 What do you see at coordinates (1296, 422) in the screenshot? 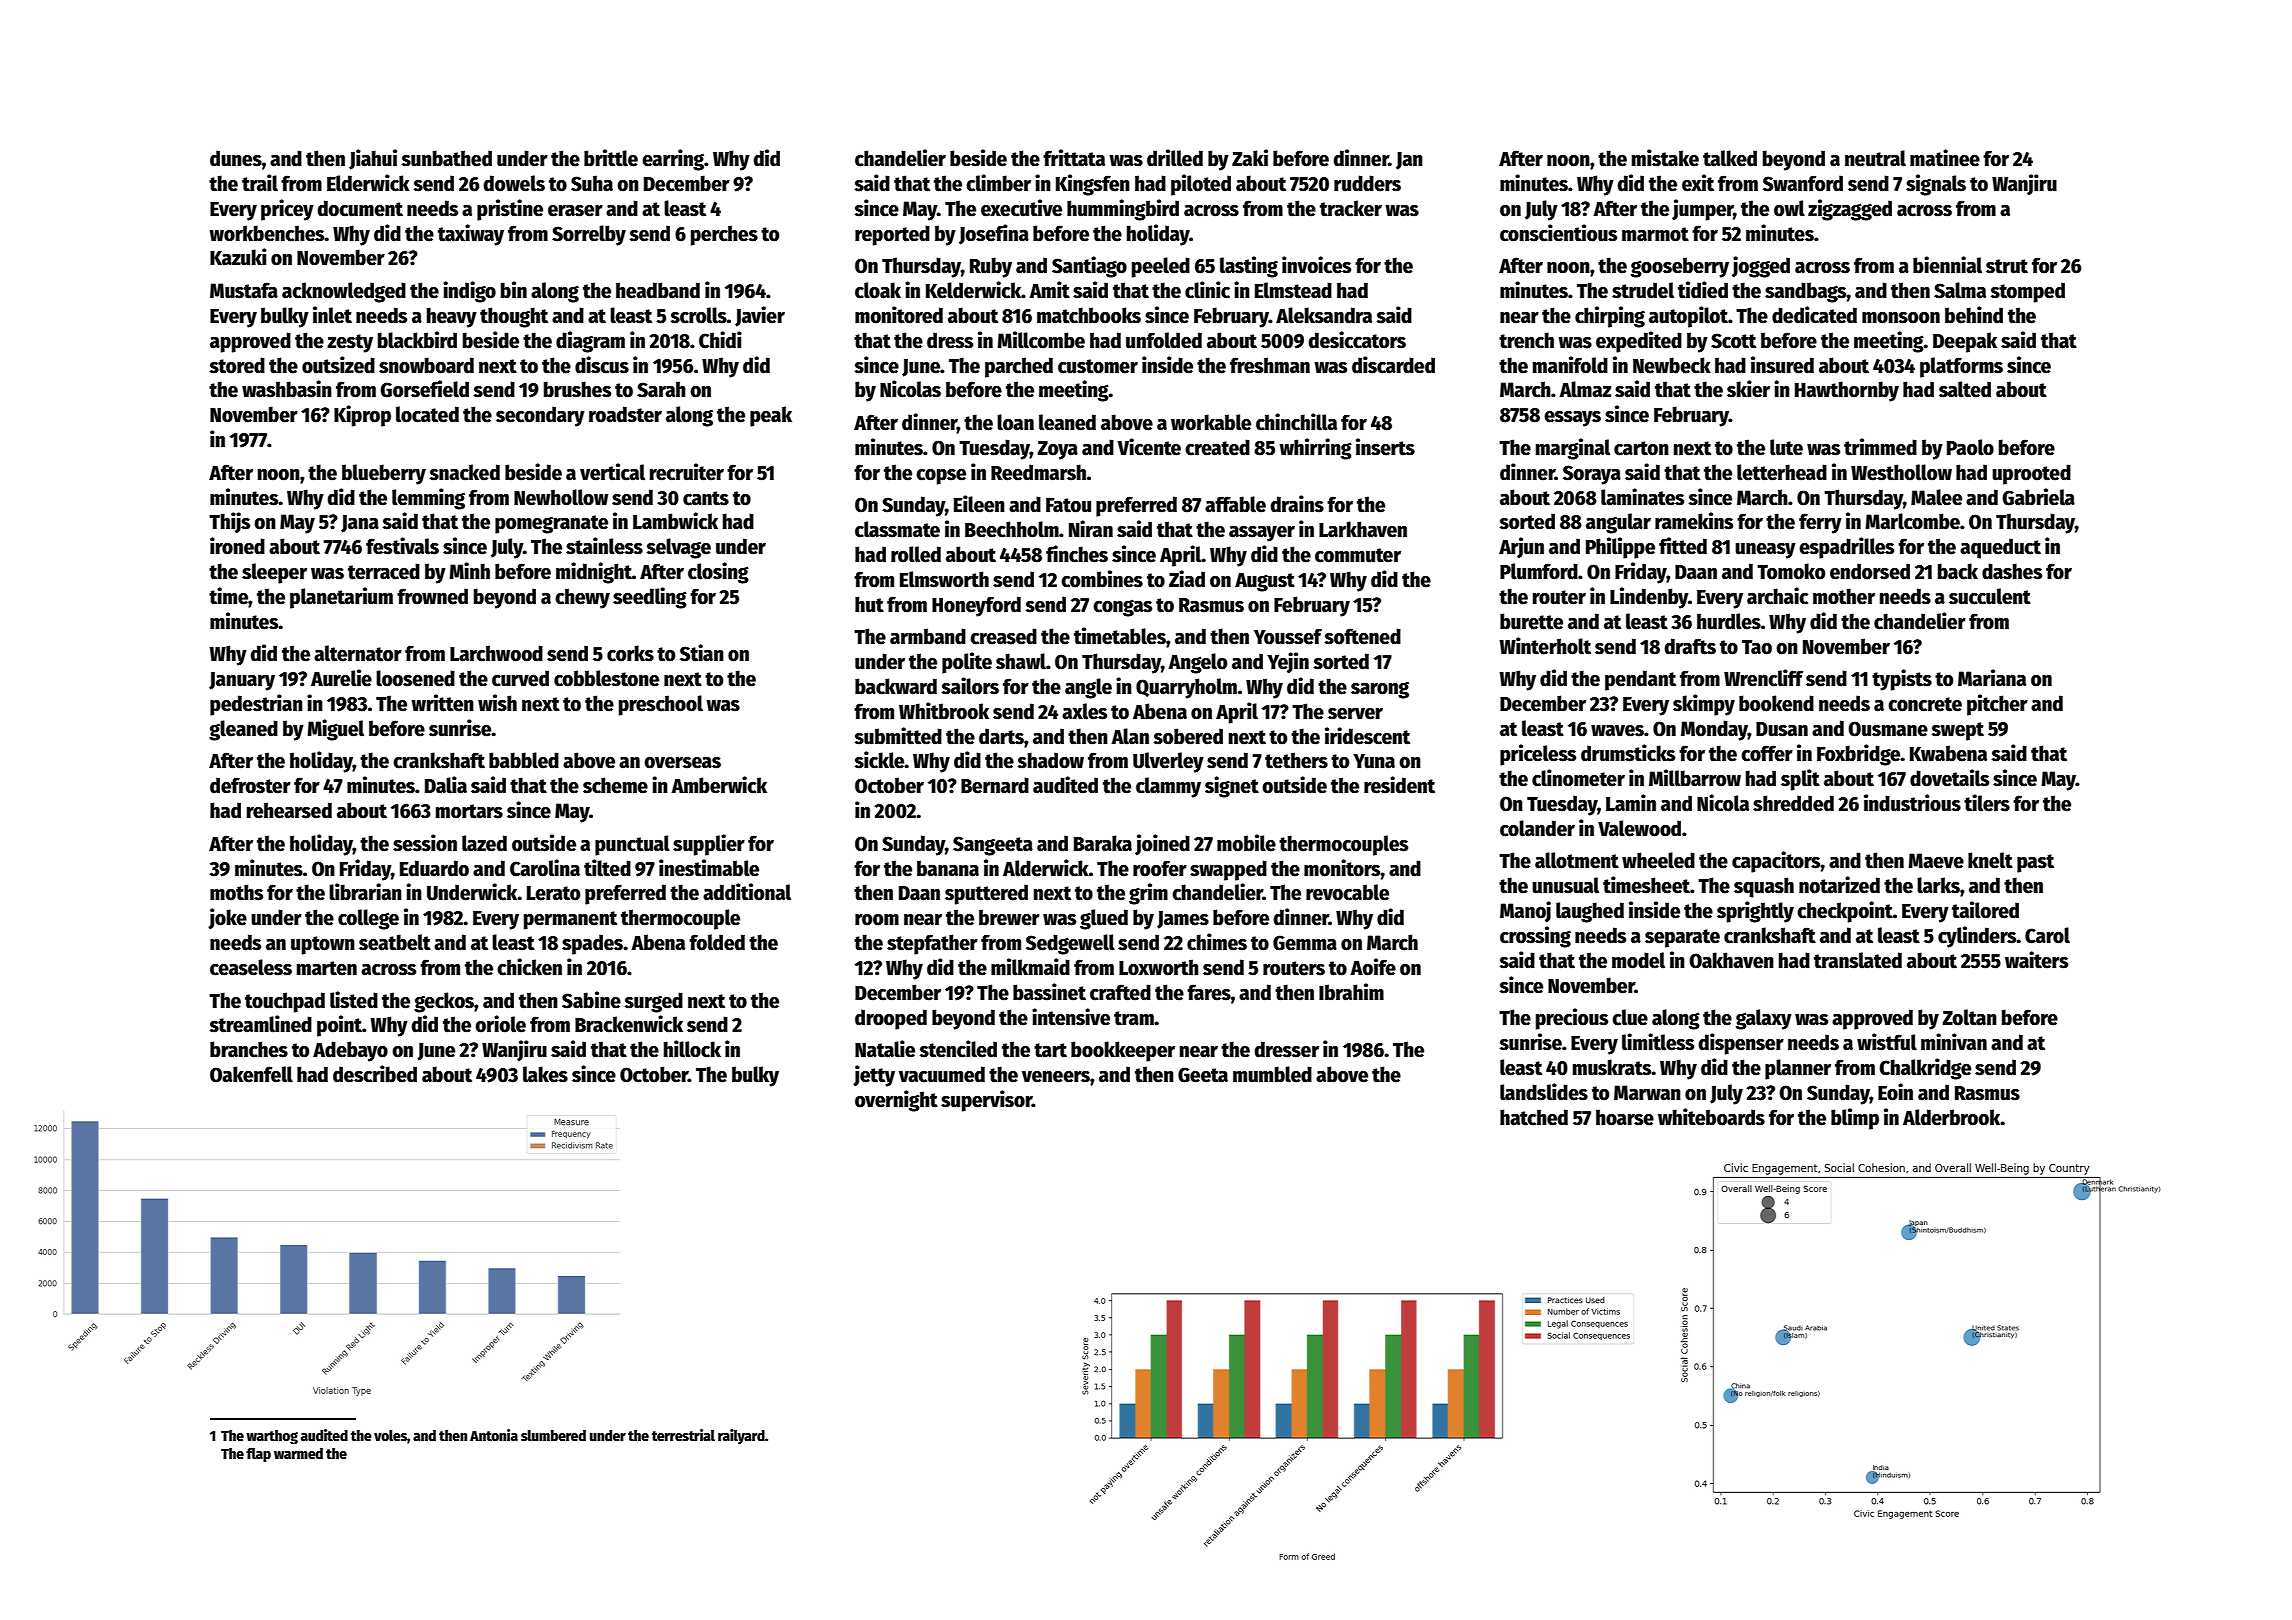
I see `chinchilla` at bounding box center [1296, 422].
